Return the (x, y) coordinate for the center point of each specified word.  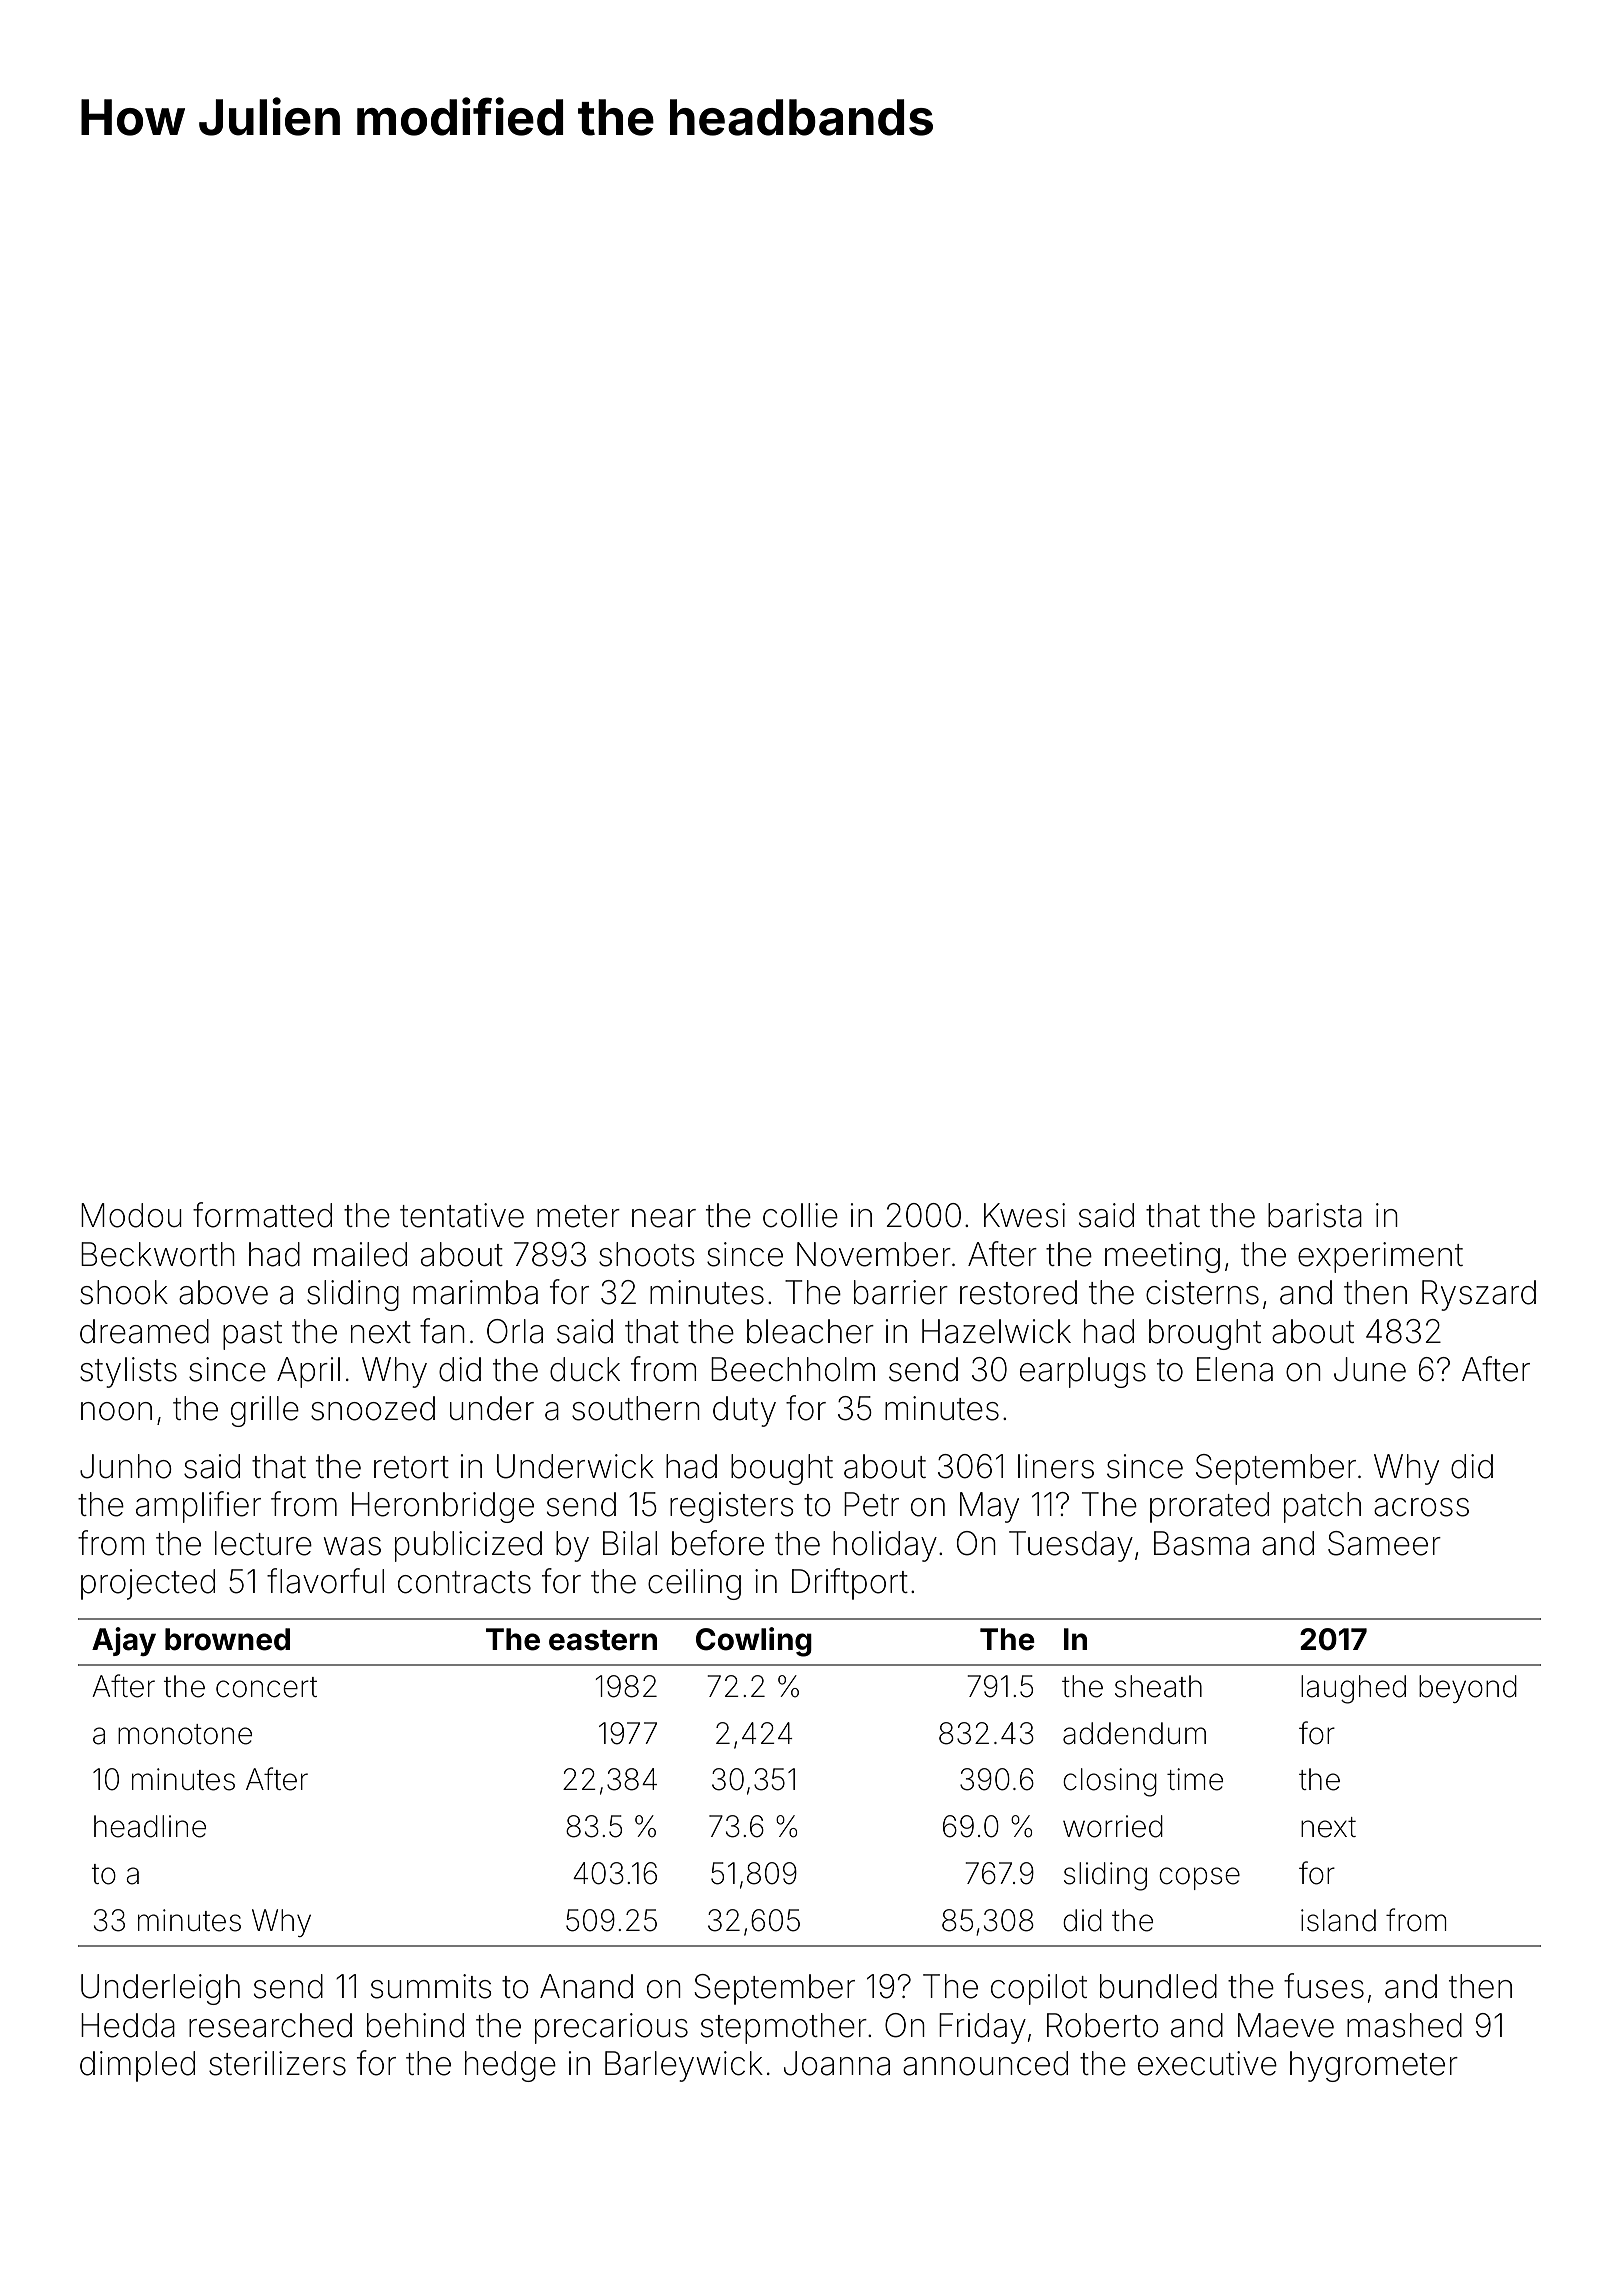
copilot (1039, 1989)
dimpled (137, 2066)
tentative (462, 1215)
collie (800, 1215)
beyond (1468, 1689)
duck (585, 1369)
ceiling (694, 1584)
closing (1110, 1782)
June (1370, 1369)
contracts (464, 1582)
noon (116, 1411)
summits (431, 1986)
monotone (185, 1734)
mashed (1404, 2025)
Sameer (1384, 1543)
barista (1315, 1215)
